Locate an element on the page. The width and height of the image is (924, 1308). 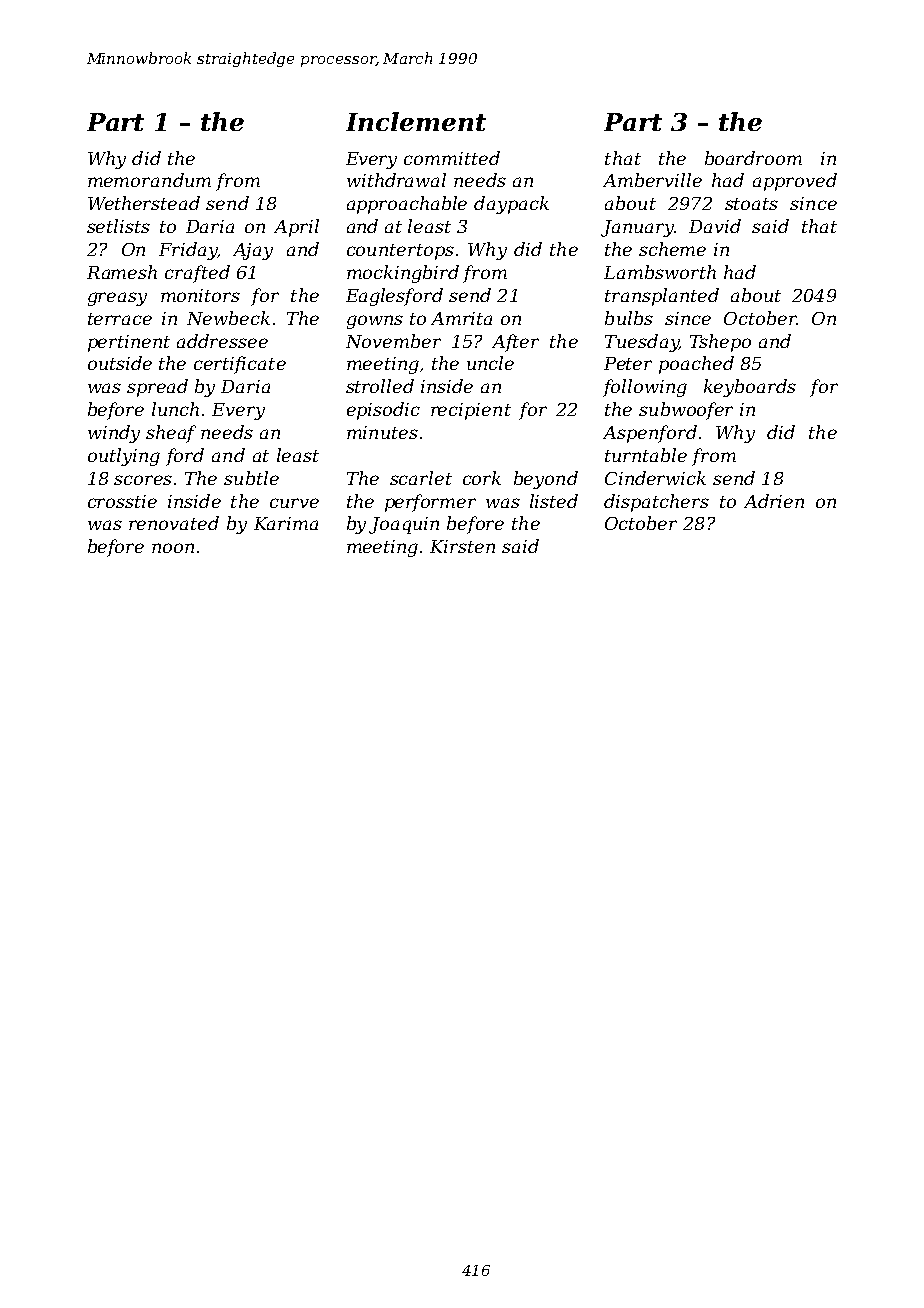
daypack is located at coordinates (511, 205).
